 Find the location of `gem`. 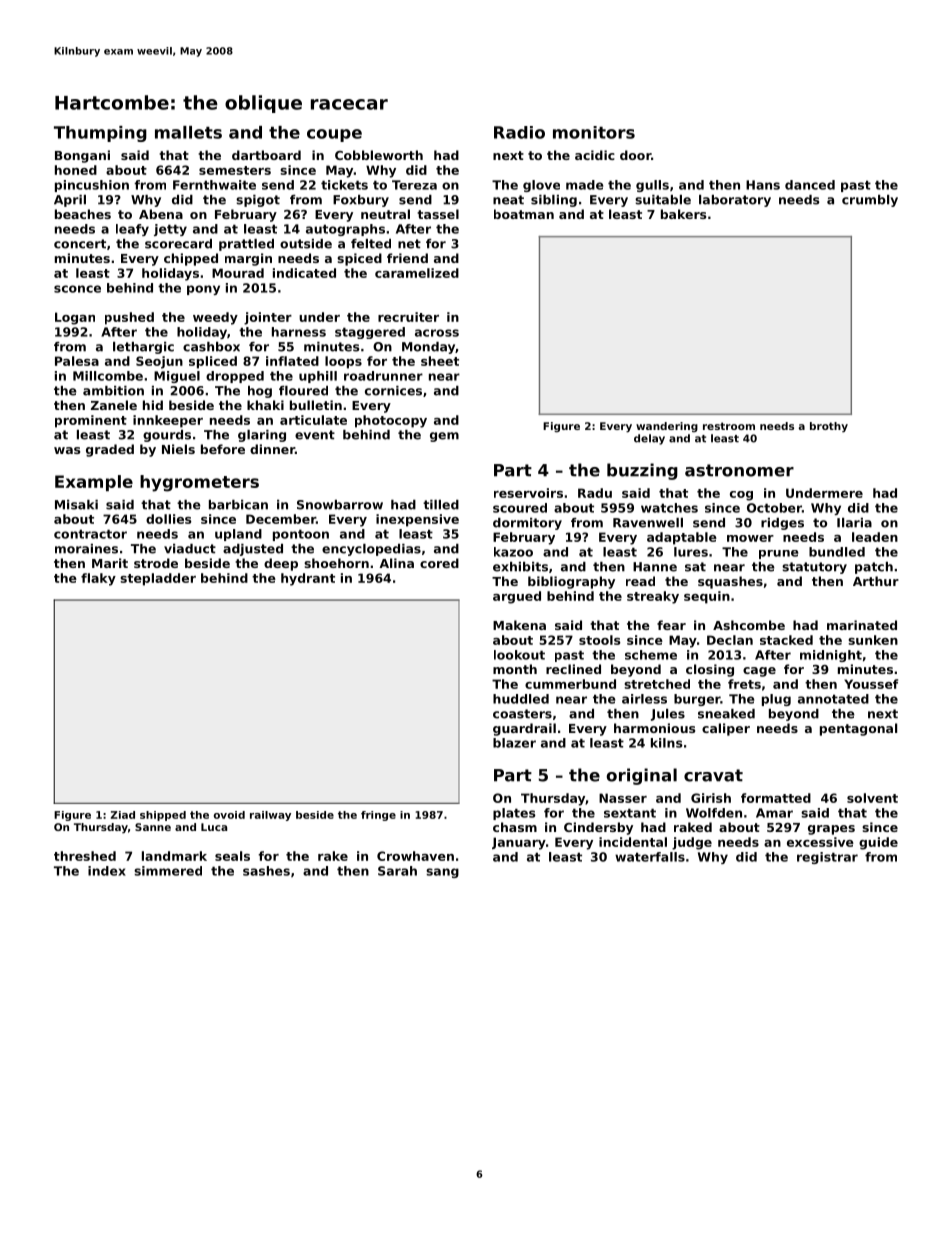

gem is located at coordinates (444, 437).
